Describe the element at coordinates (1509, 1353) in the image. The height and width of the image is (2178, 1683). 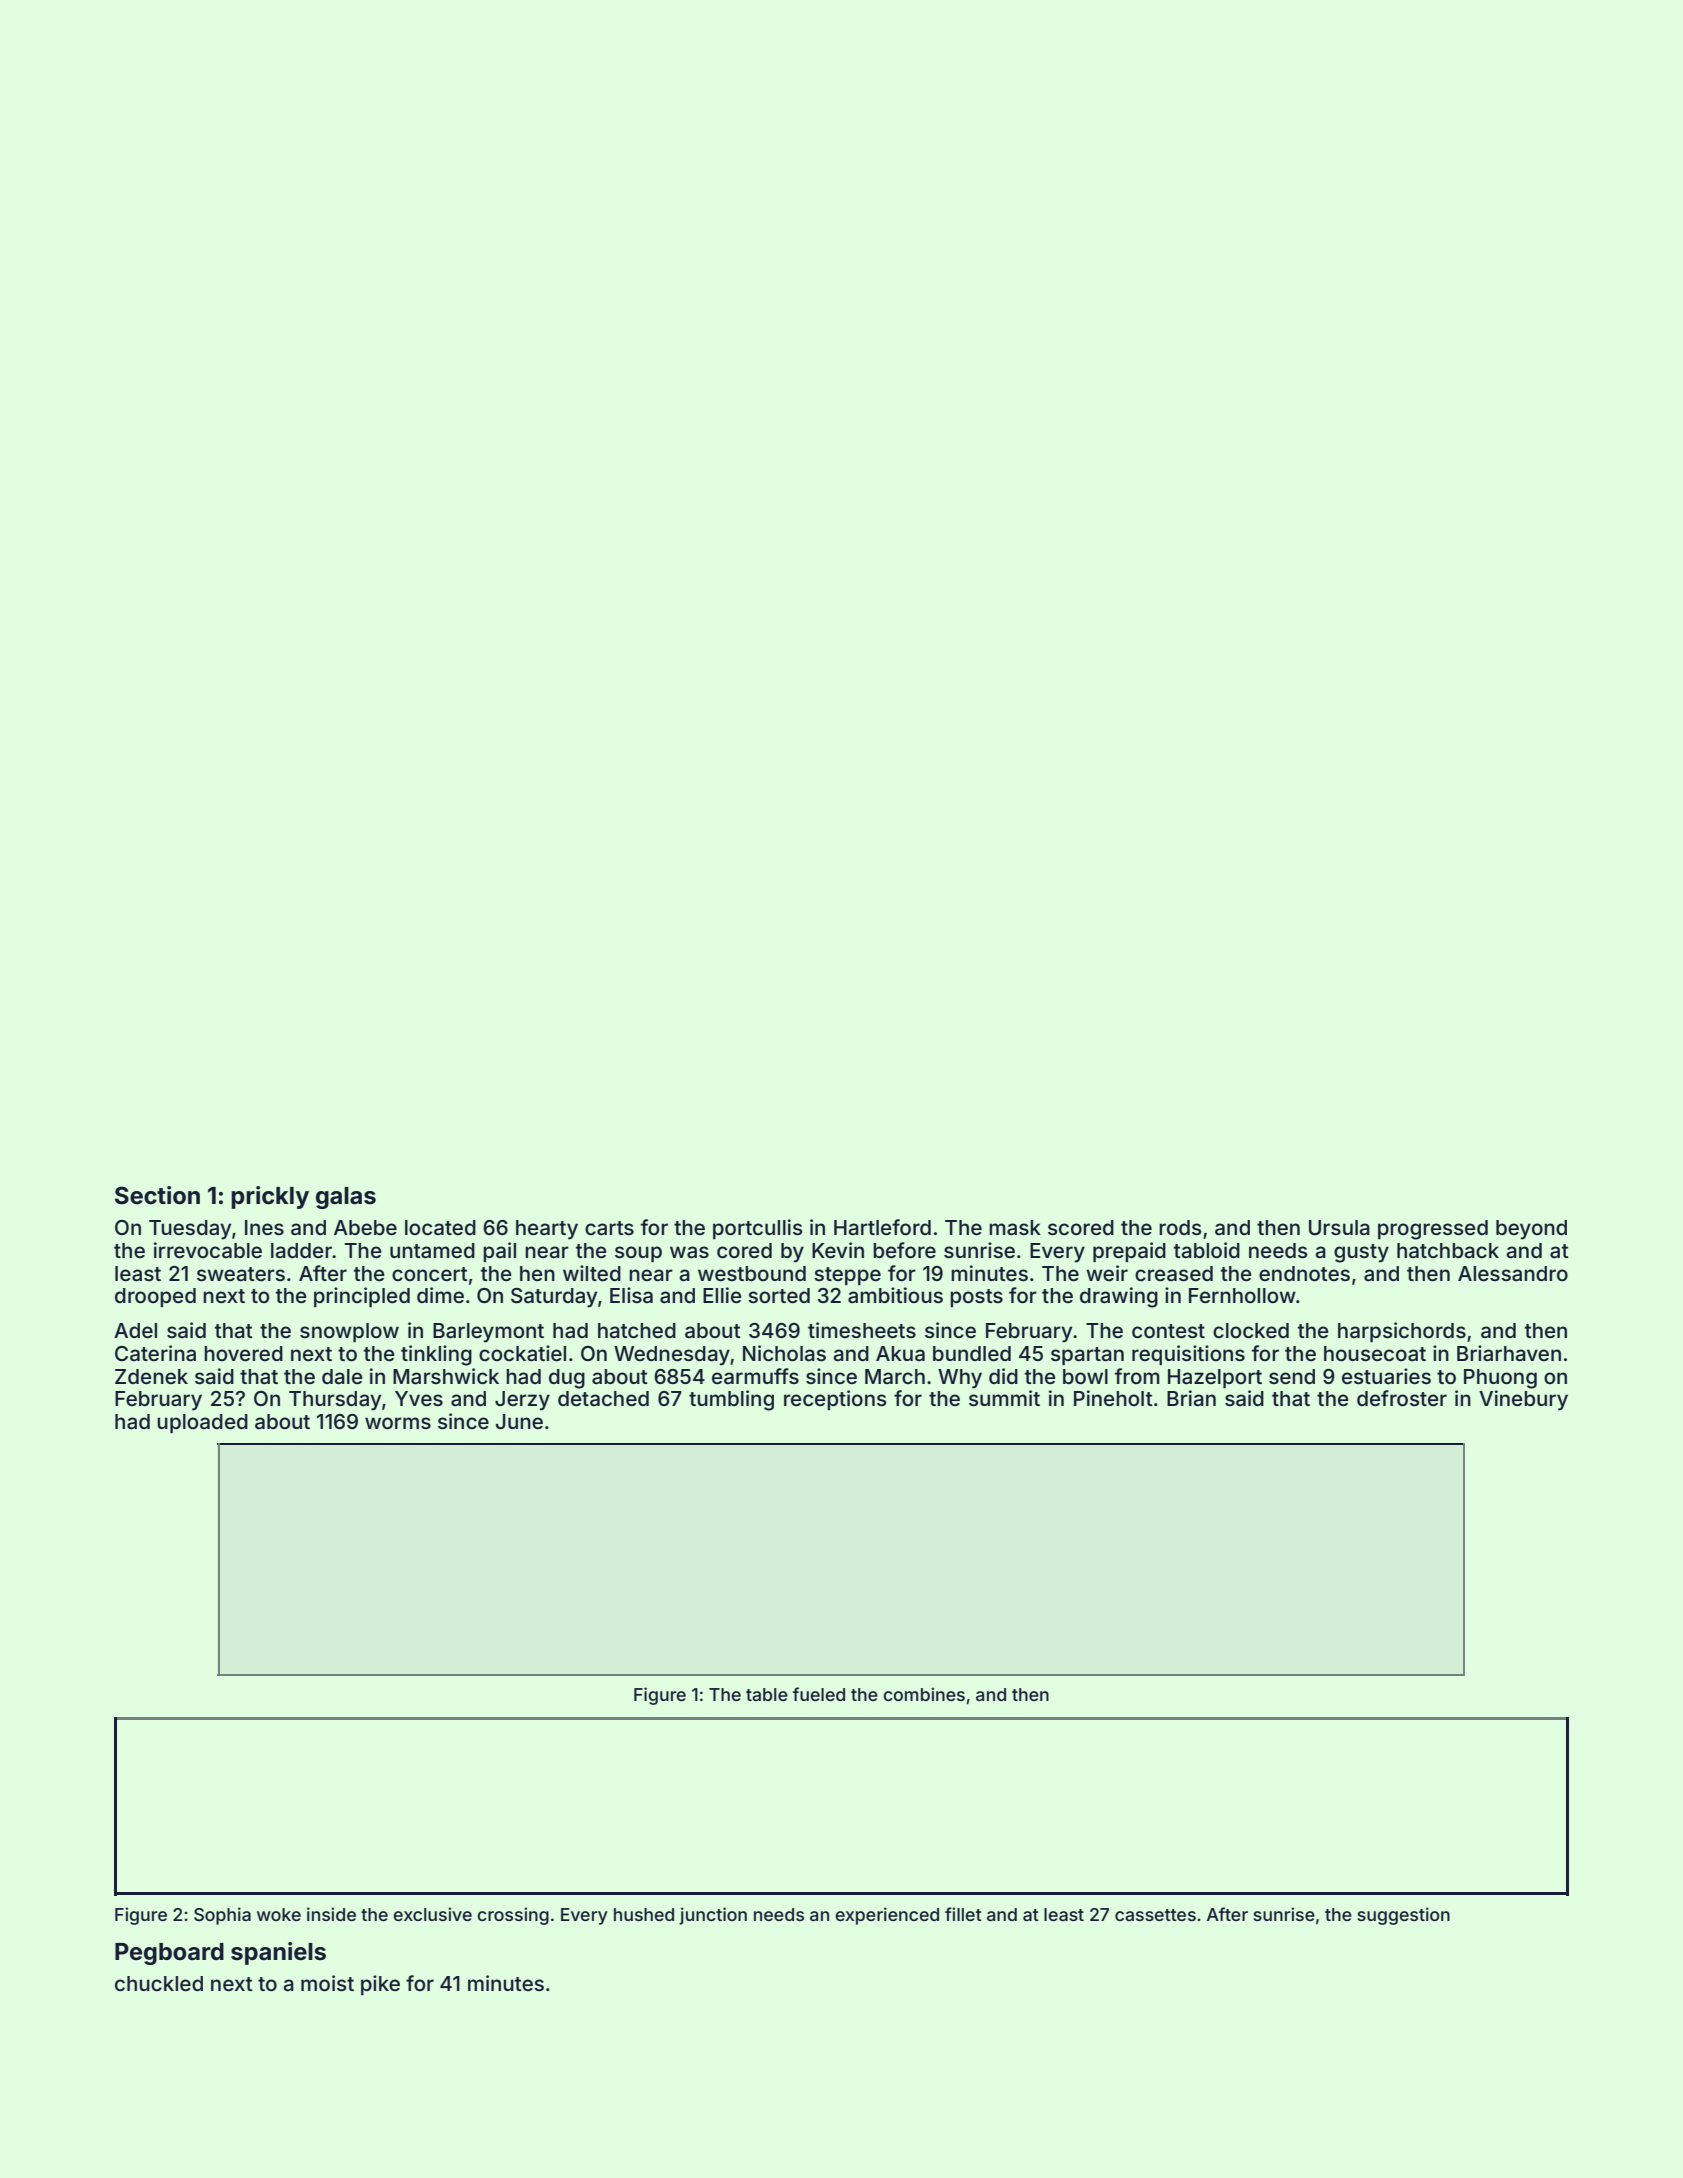
I see `Briarhaven` at that location.
